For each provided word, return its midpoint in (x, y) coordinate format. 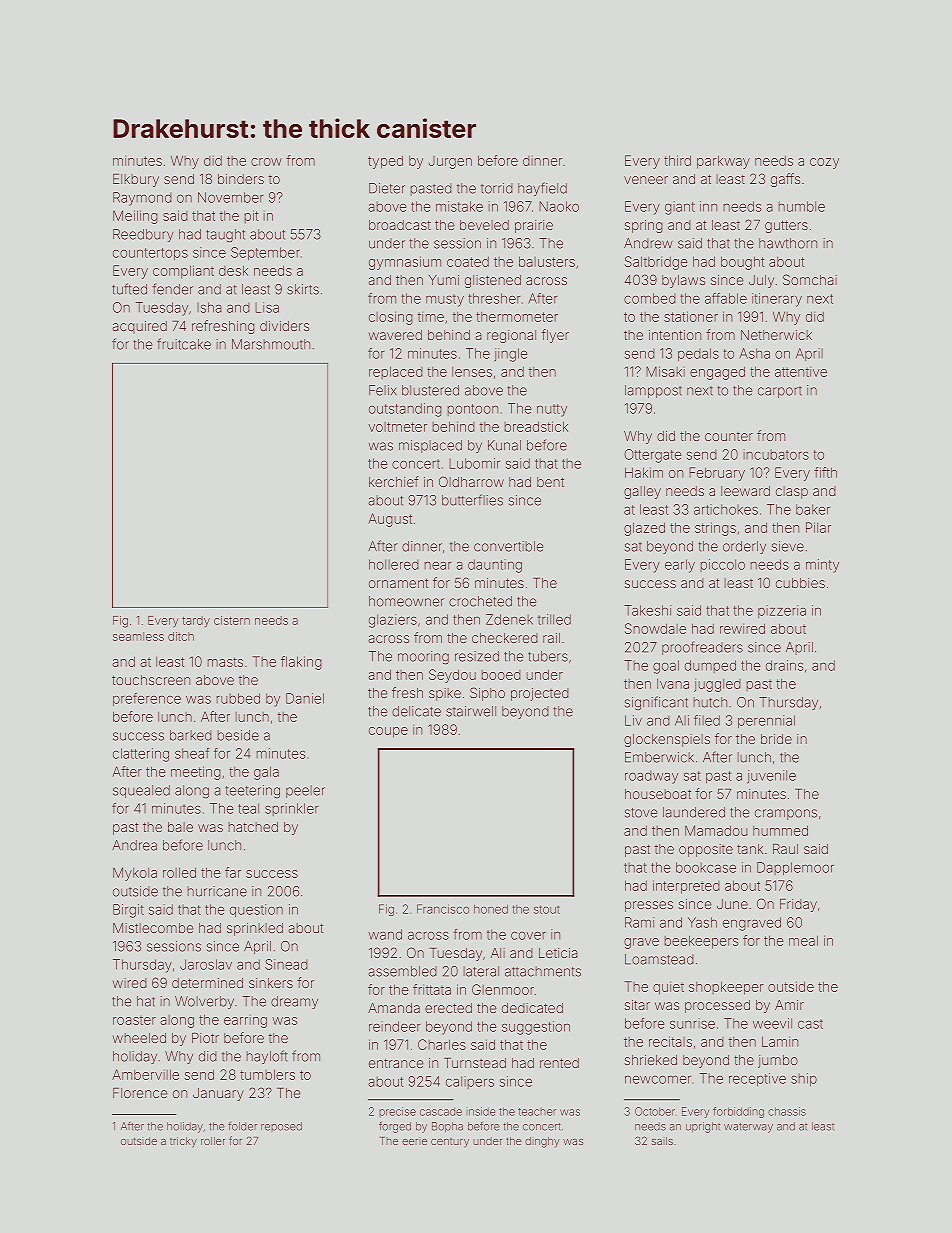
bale (180, 827)
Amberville (145, 1074)
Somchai (810, 279)
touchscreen (151, 680)
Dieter (387, 188)
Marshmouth (271, 344)
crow (266, 162)
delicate (416, 711)
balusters (547, 261)
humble (802, 206)
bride (776, 739)
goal (666, 667)
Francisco (443, 909)
